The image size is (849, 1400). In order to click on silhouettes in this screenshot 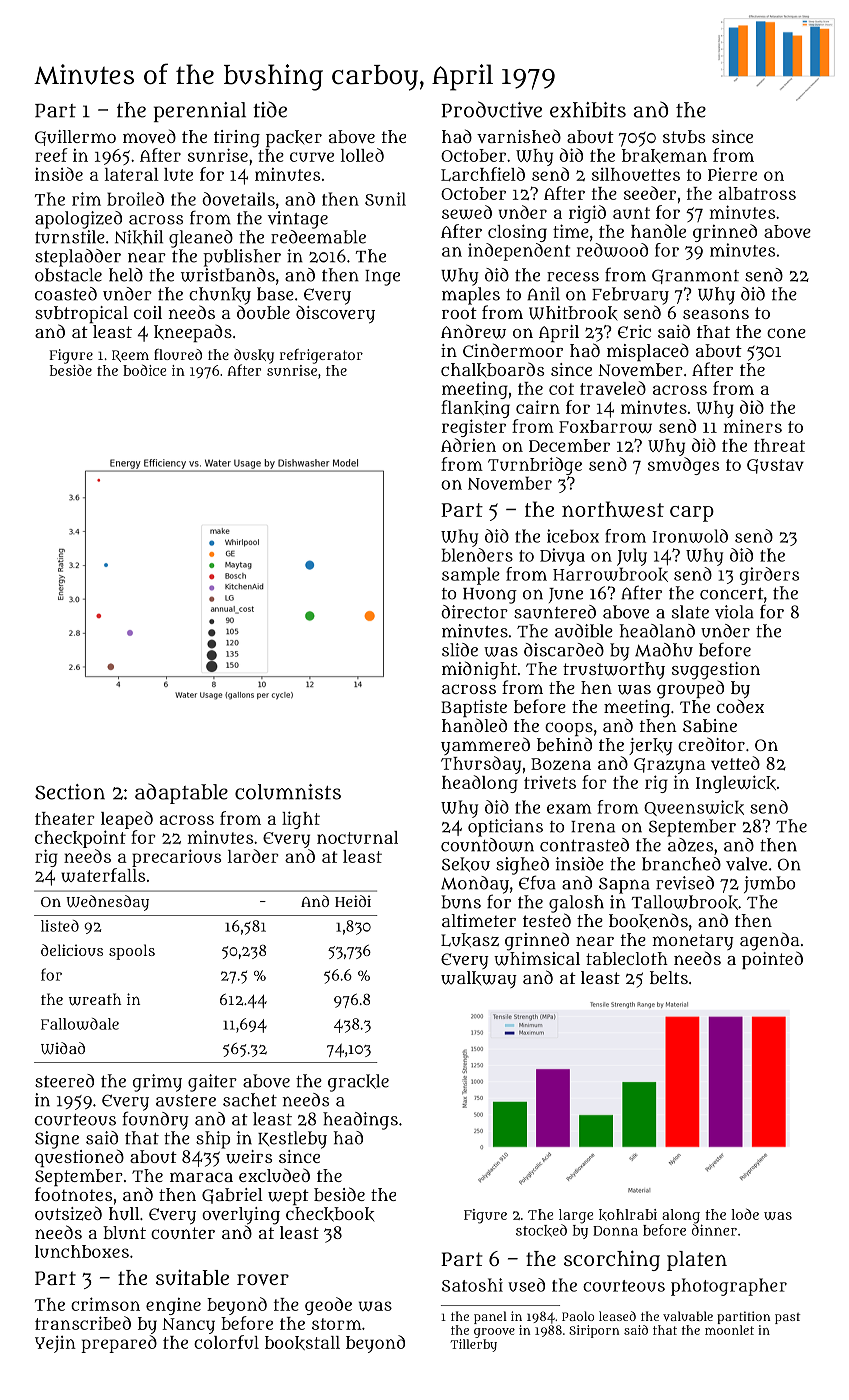, I will do `click(636, 174)`.
